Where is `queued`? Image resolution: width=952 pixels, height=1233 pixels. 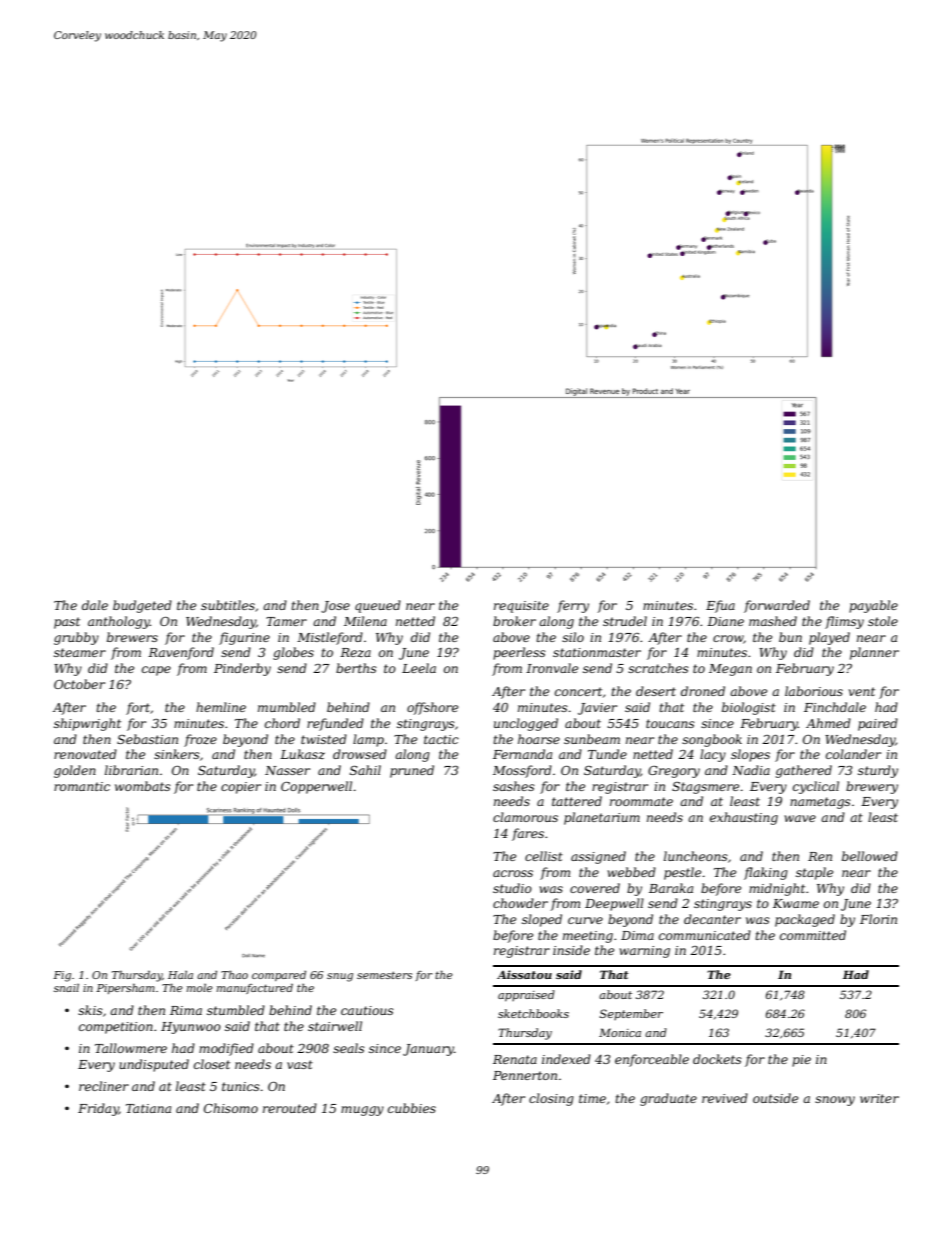 queued is located at coordinates (378, 606).
